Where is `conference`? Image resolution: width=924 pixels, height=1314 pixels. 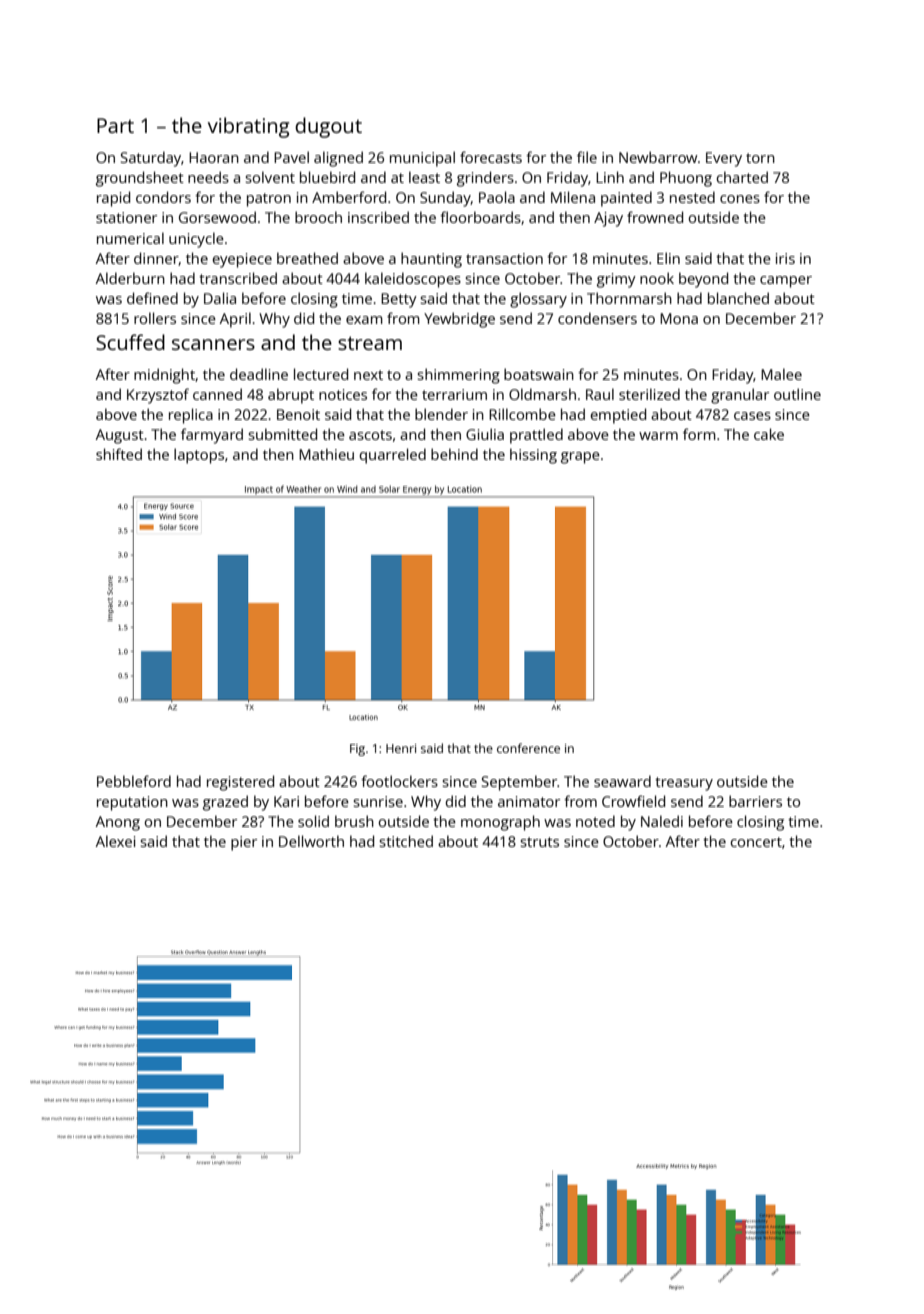 conference is located at coordinates (528, 748).
